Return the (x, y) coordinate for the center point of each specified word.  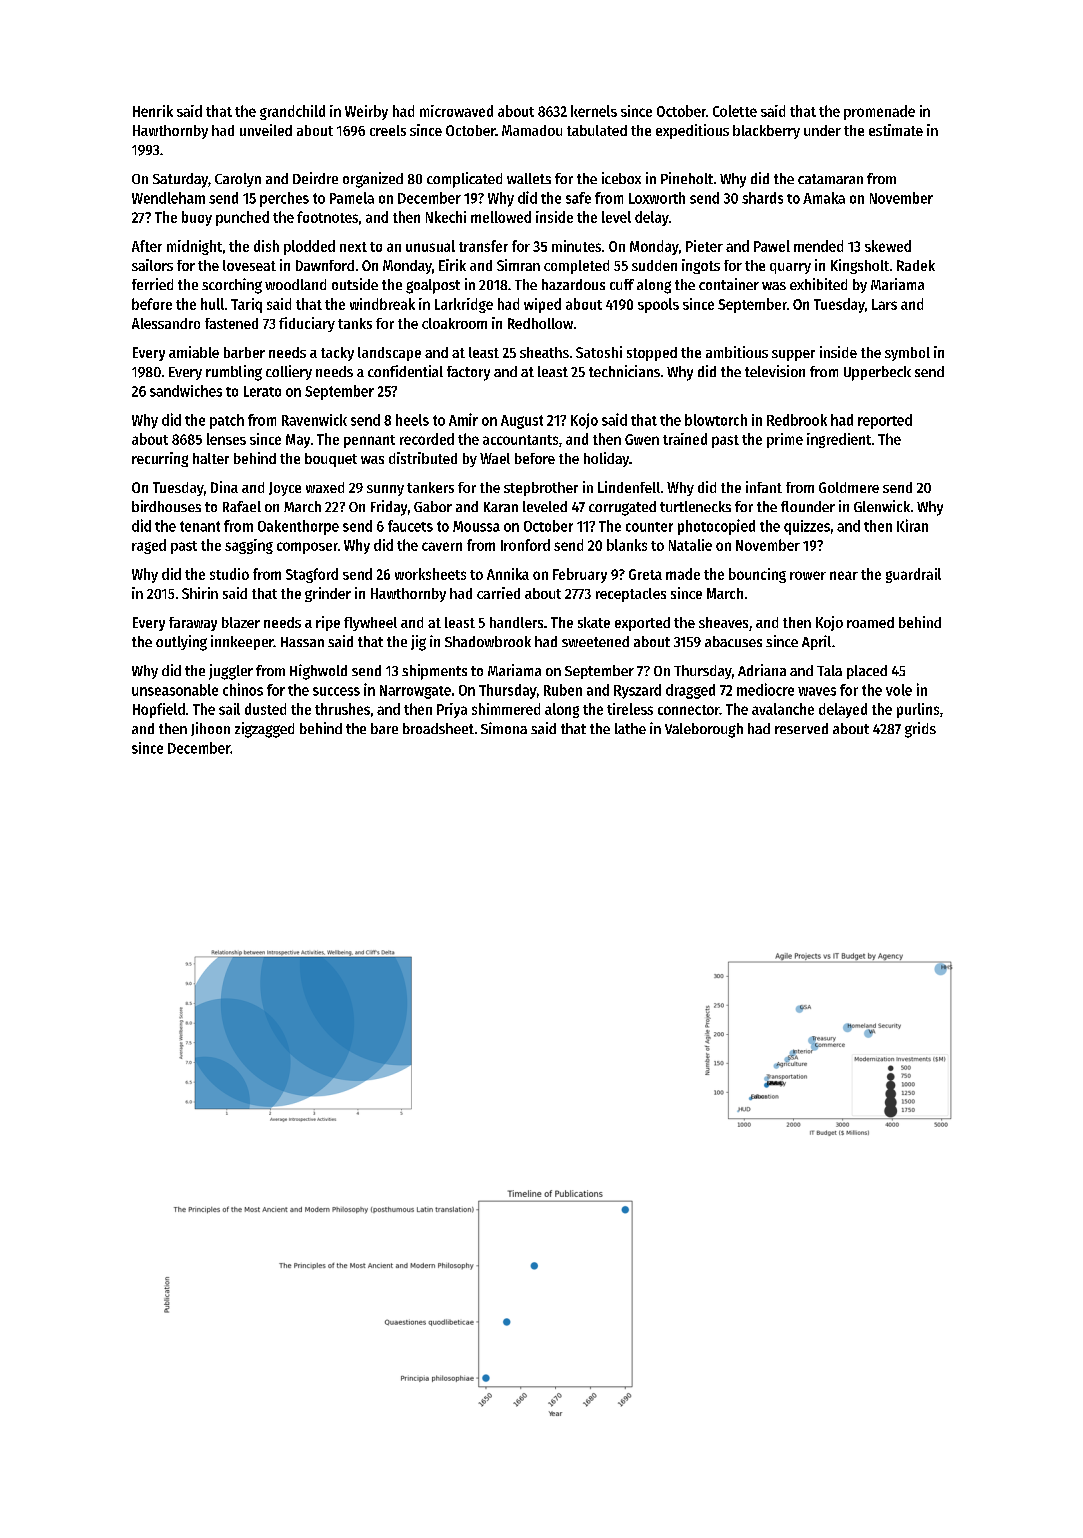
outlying (181, 643)
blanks (627, 545)
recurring (160, 459)
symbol (907, 354)
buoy (197, 218)
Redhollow (540, 323)
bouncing (757, 575)
